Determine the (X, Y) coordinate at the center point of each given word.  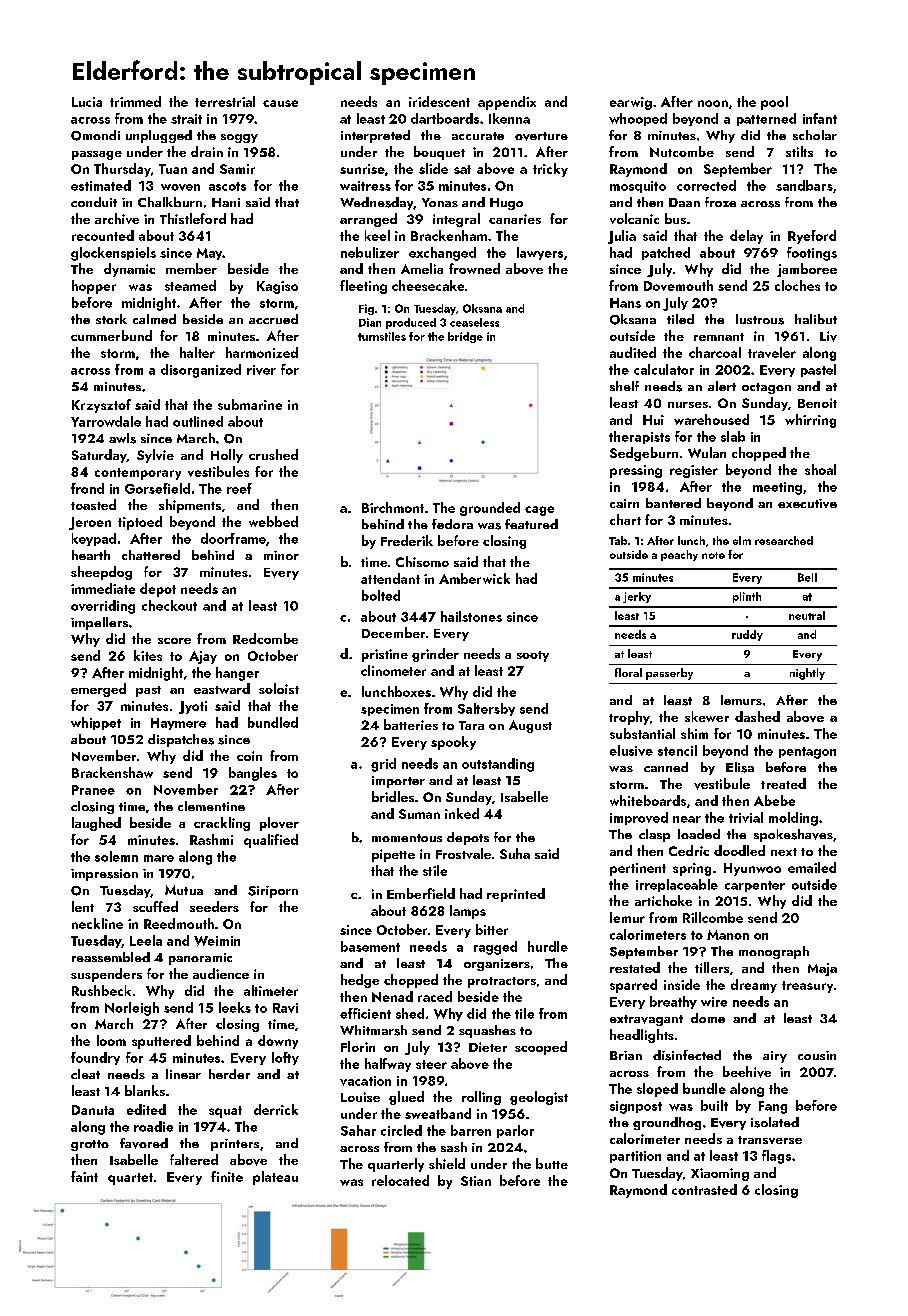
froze (720, 202)
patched (666, 253)
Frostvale (463, 853)
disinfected (687, 1055)
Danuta (93, 1110)
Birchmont (393, 507)
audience (221, 973)
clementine (211, 806)
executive (807, 503)
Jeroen (90, 523)
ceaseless (474, 322)
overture (541, 136)
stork (111, 319)
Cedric (689, 850)
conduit (94, 202)
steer (431, 1064)
